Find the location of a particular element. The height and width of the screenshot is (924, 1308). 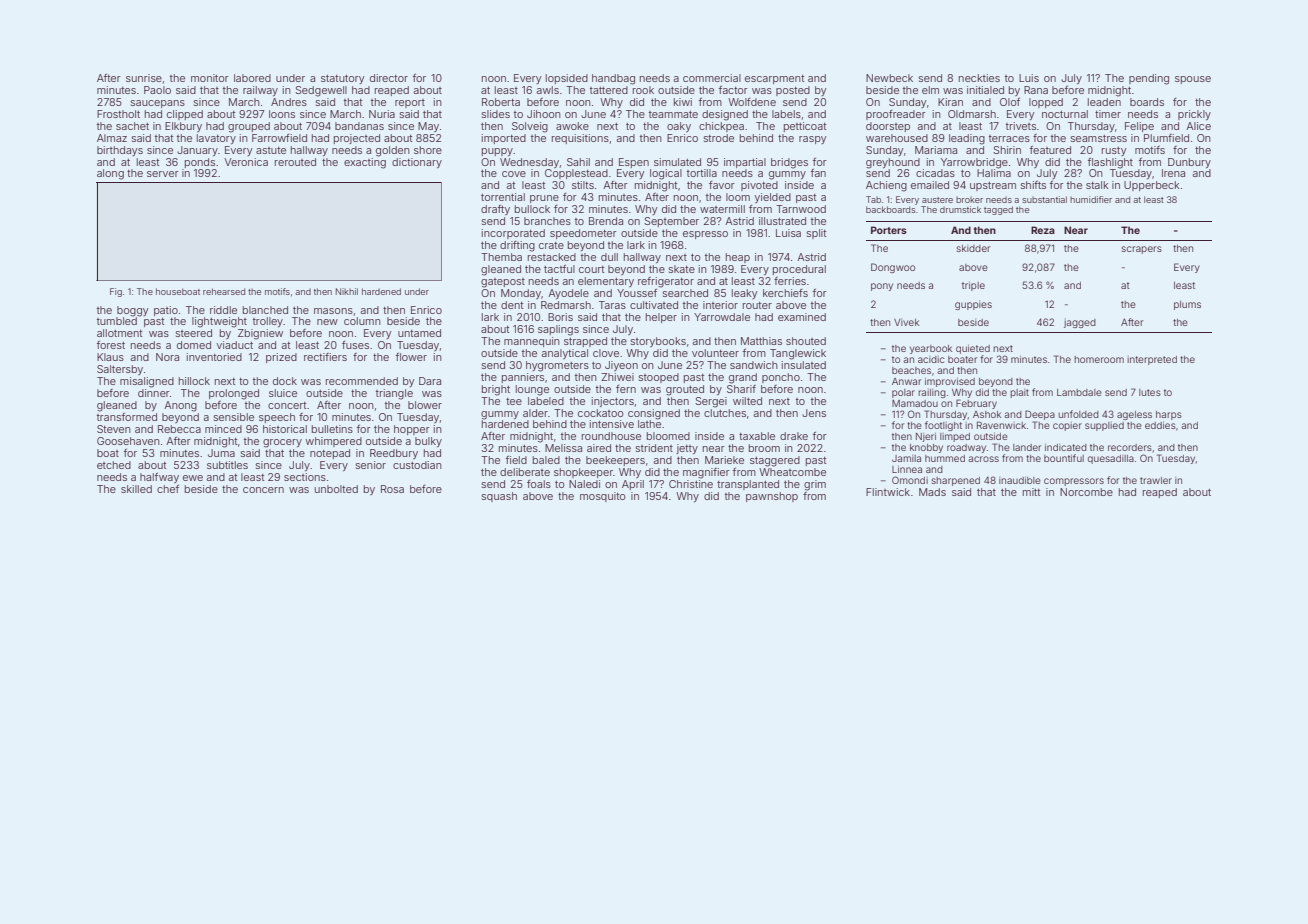

server is located at coordinates (163, 174).
